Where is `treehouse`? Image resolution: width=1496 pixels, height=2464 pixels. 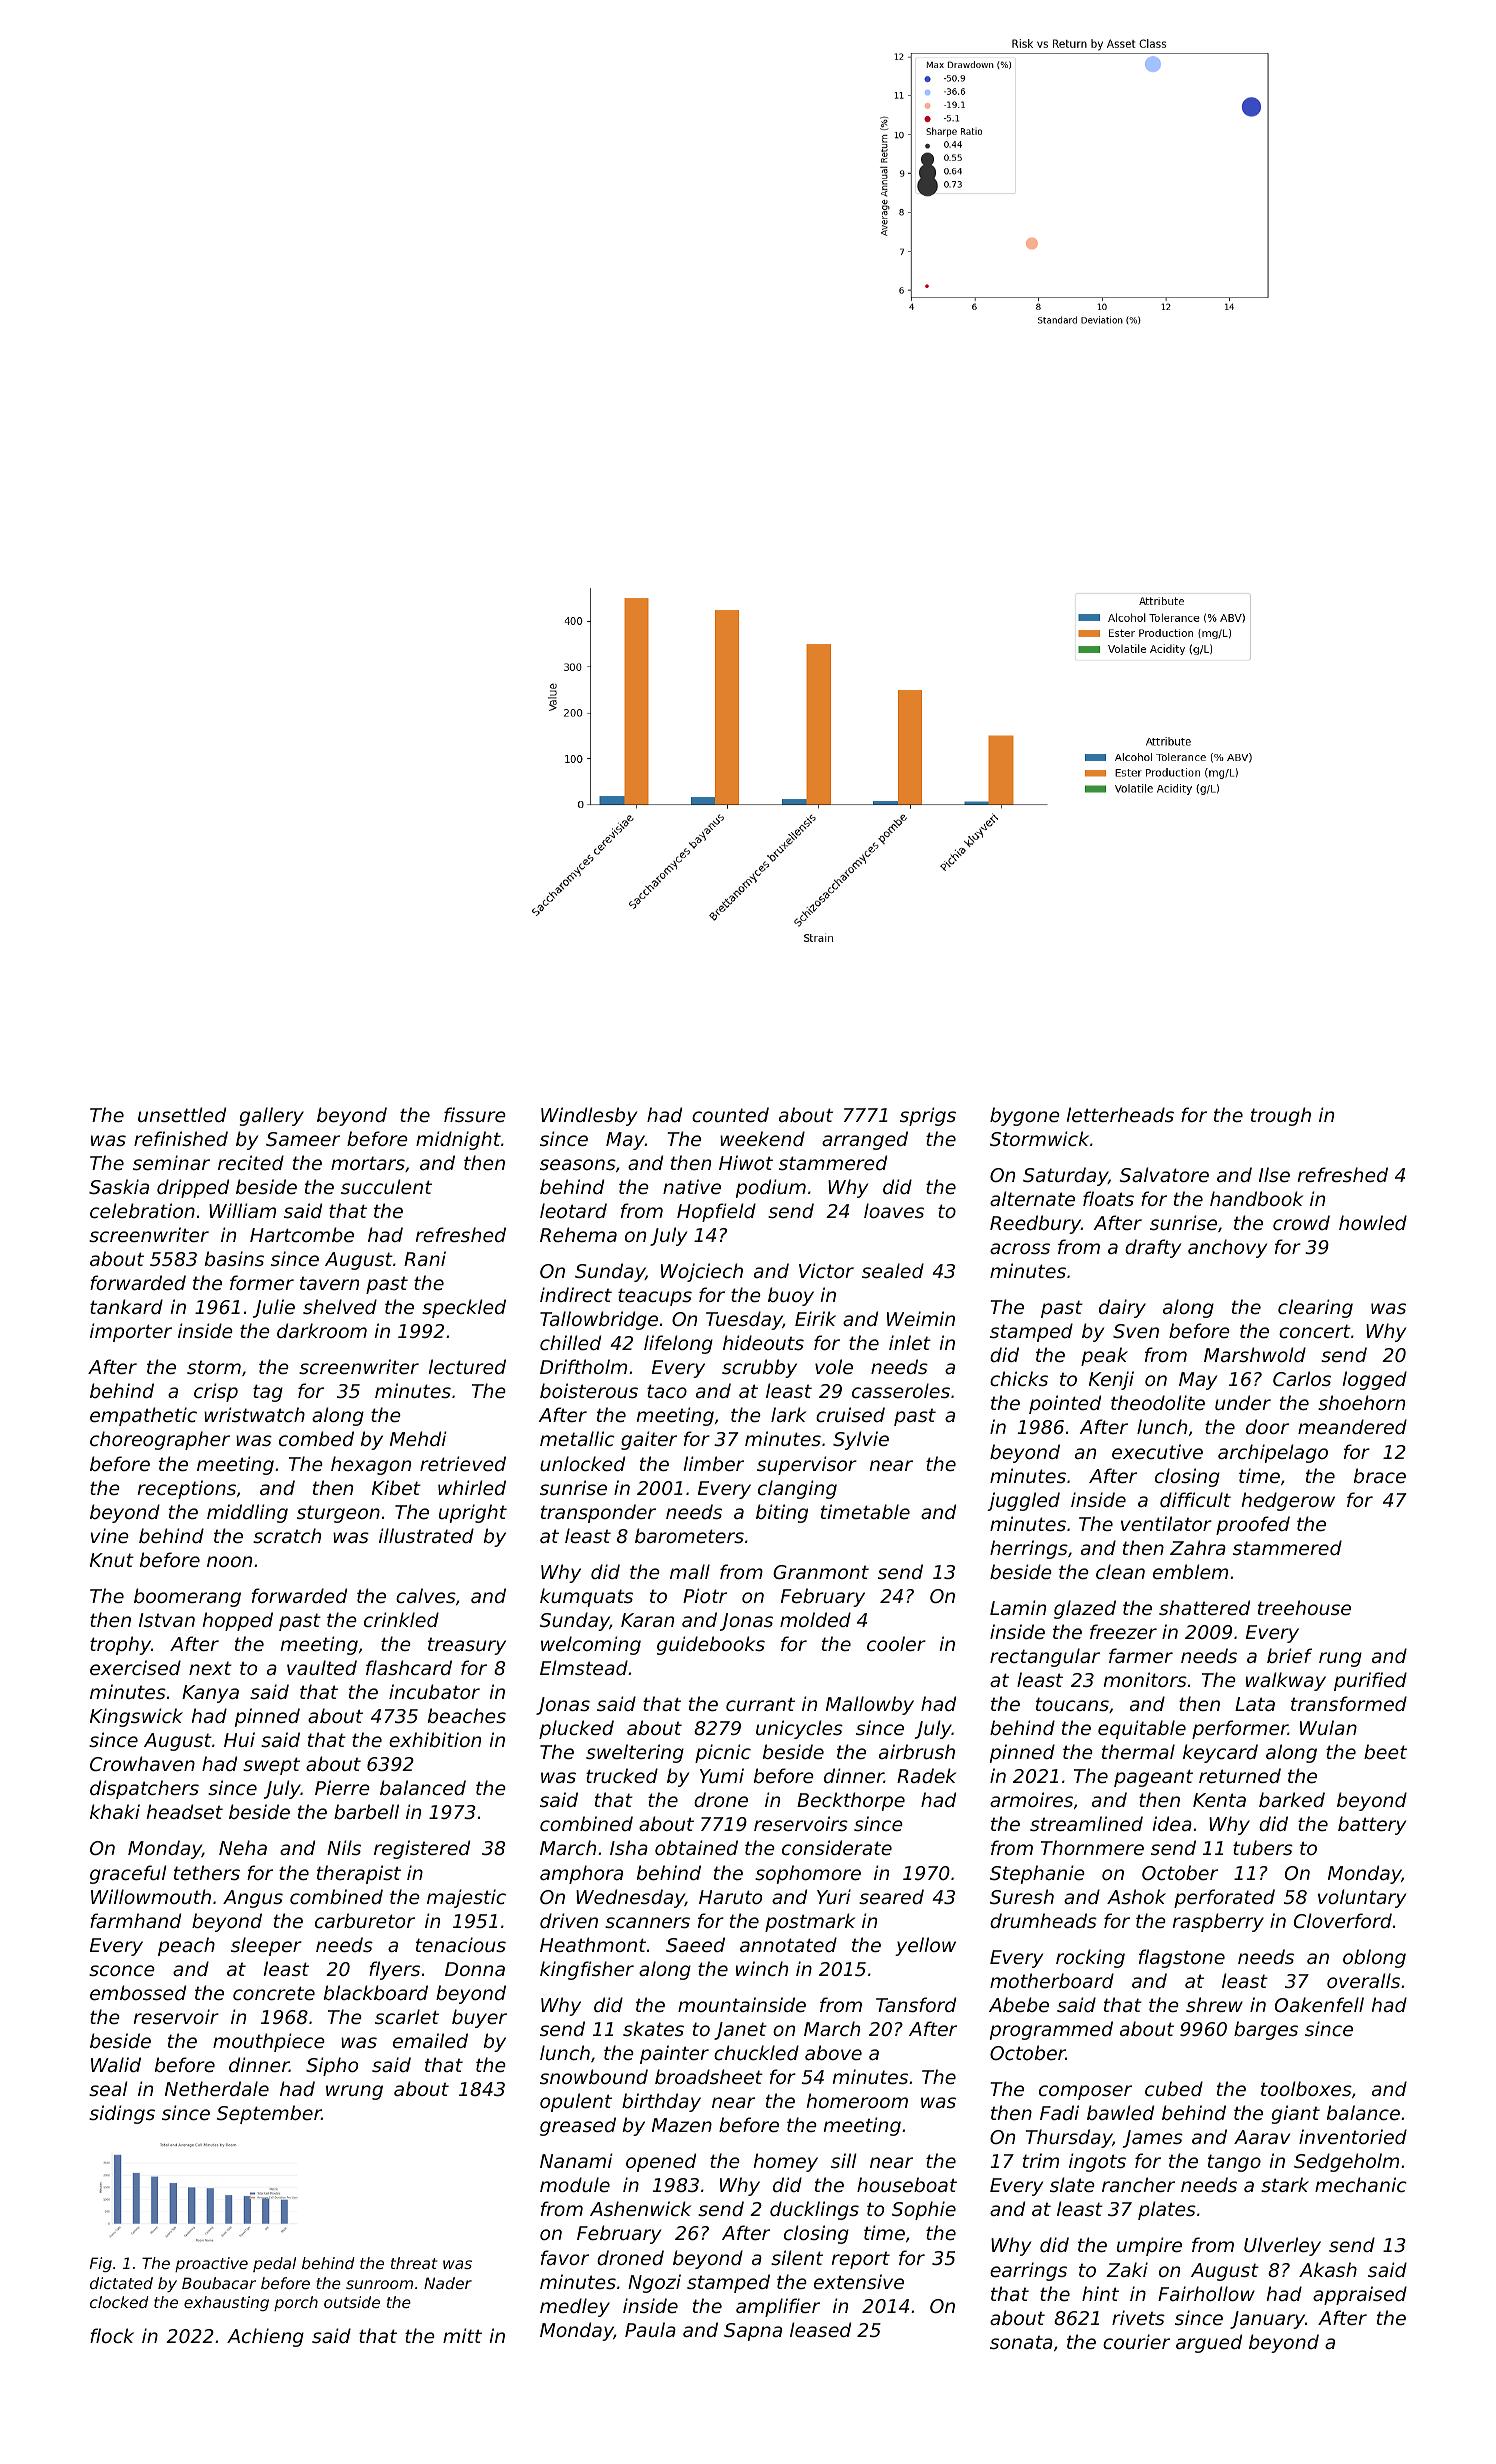 treehouse is located at coordinates (1304, 1607).
